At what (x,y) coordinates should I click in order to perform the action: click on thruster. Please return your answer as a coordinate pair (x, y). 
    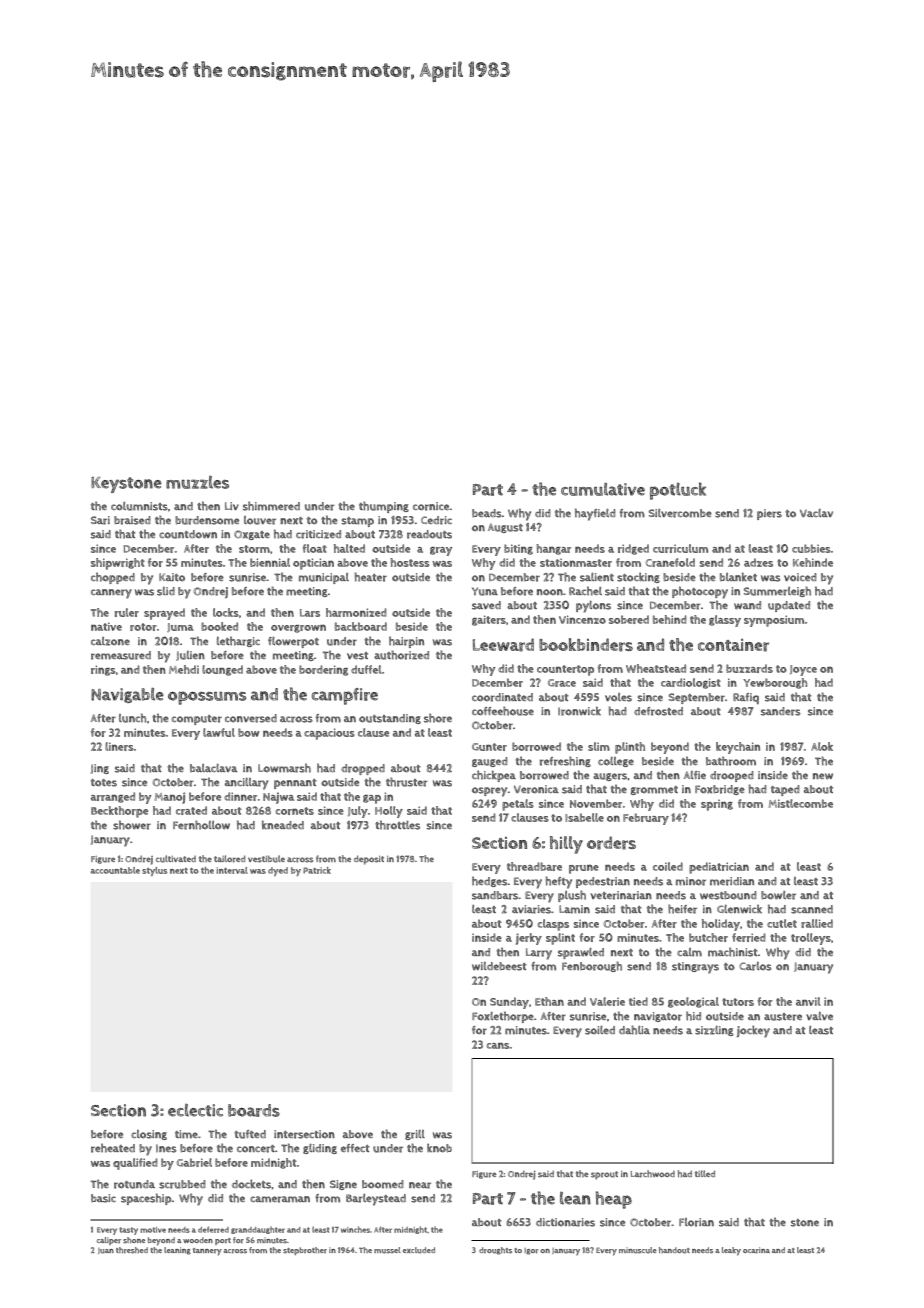
    Looking at the image, I should click on (407, 782).
